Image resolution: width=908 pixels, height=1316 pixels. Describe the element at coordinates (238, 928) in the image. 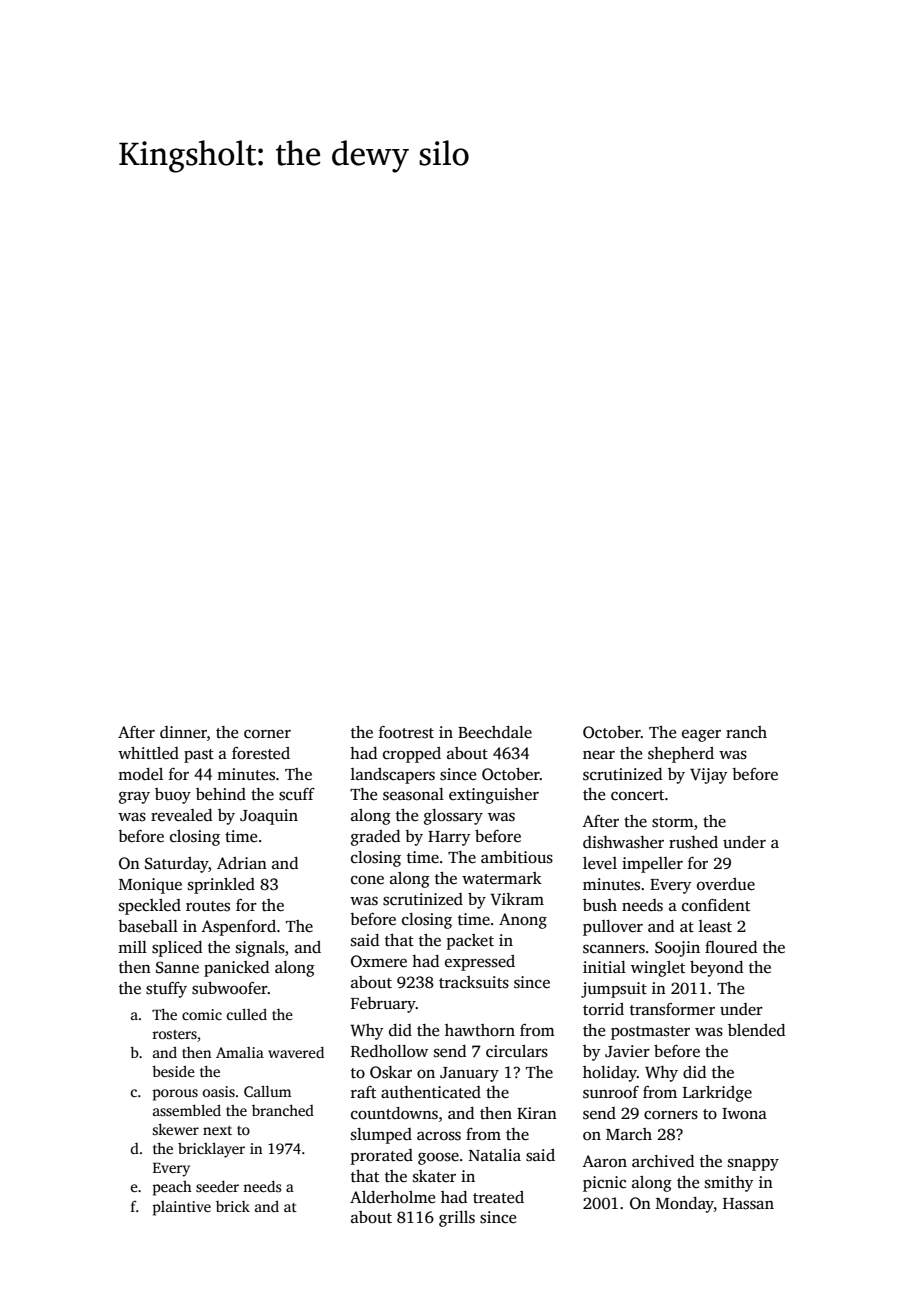

I see `Aspenford` at that location.
